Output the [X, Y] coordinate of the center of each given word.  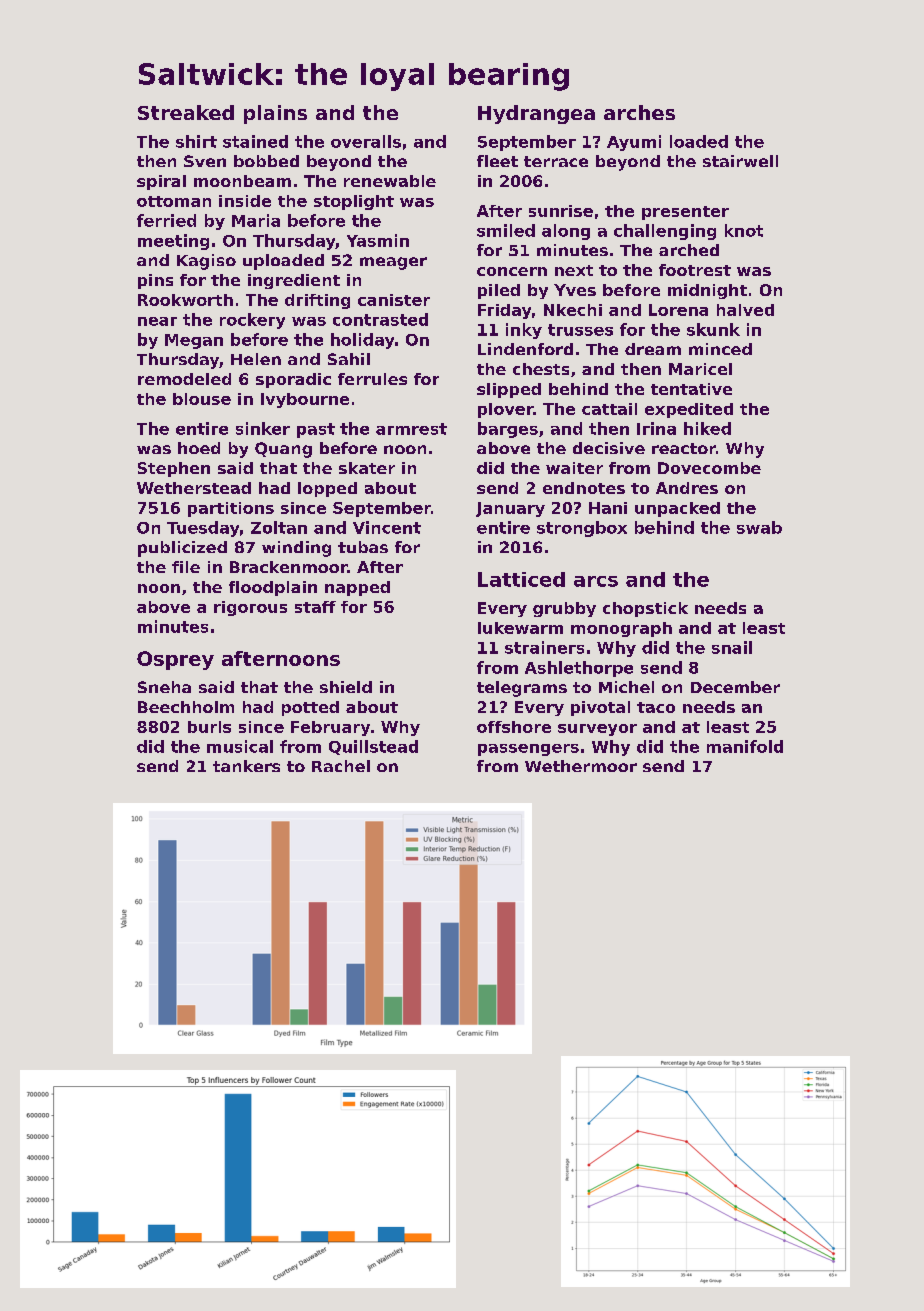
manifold [745, 746]
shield [346, 687]
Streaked [186, 112]
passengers [528, 750]
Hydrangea [536, 114]
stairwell [740, 161]
